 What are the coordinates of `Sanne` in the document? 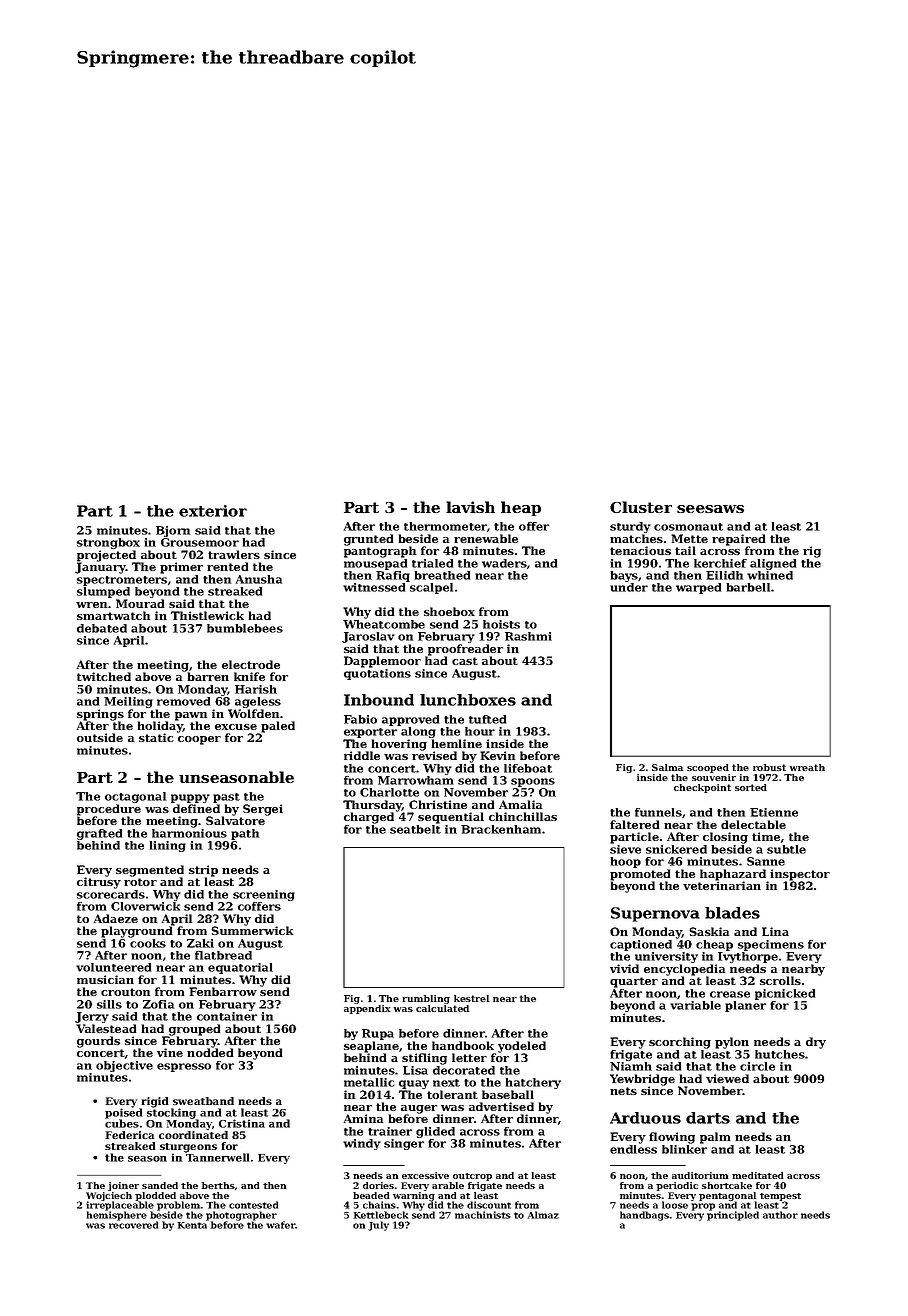 It's located at (766, 861).
